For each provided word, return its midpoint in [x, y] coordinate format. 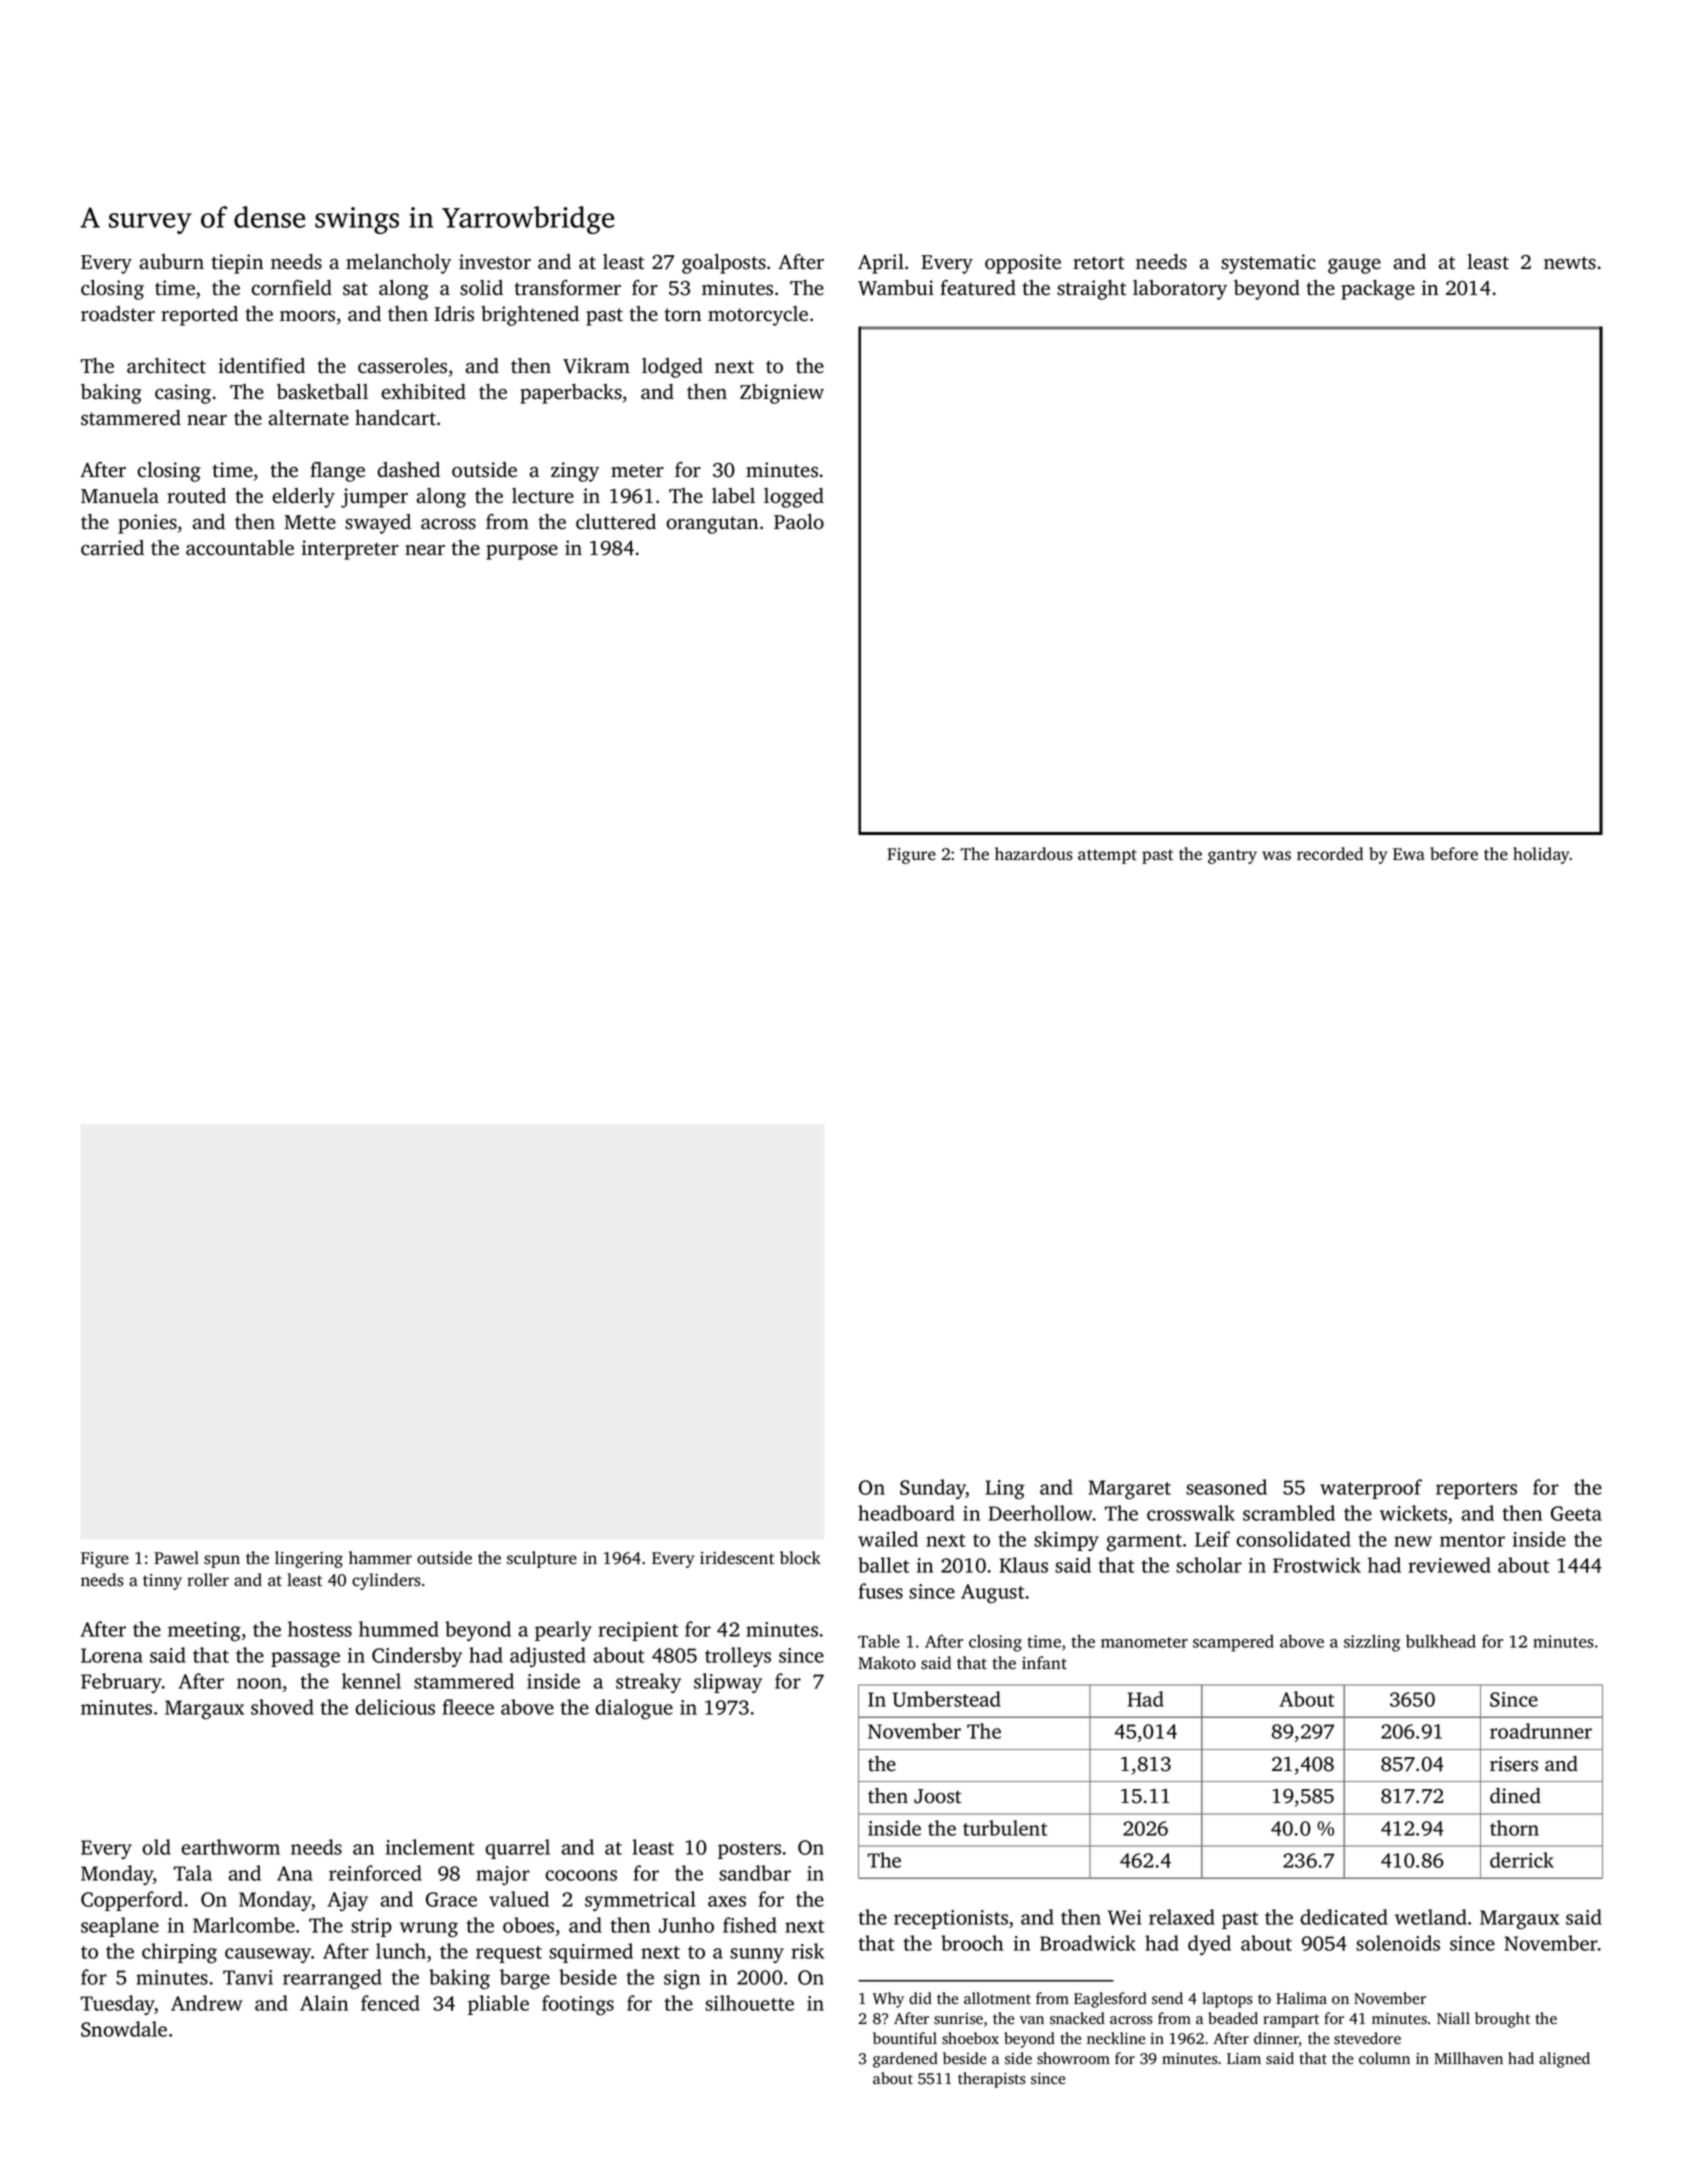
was [1276, 856]
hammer [380, 1557]
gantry [1232, 856]
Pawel [176, 1557]
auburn [171, 262]
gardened [905, 2060]
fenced [390, 2003]
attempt [1107, 856]
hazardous [1034, 854]
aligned [1564, 2060]
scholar [1209, 1565]
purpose [522, 552]
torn [682, 315]
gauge [1354, 266]
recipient [638, 1631]
